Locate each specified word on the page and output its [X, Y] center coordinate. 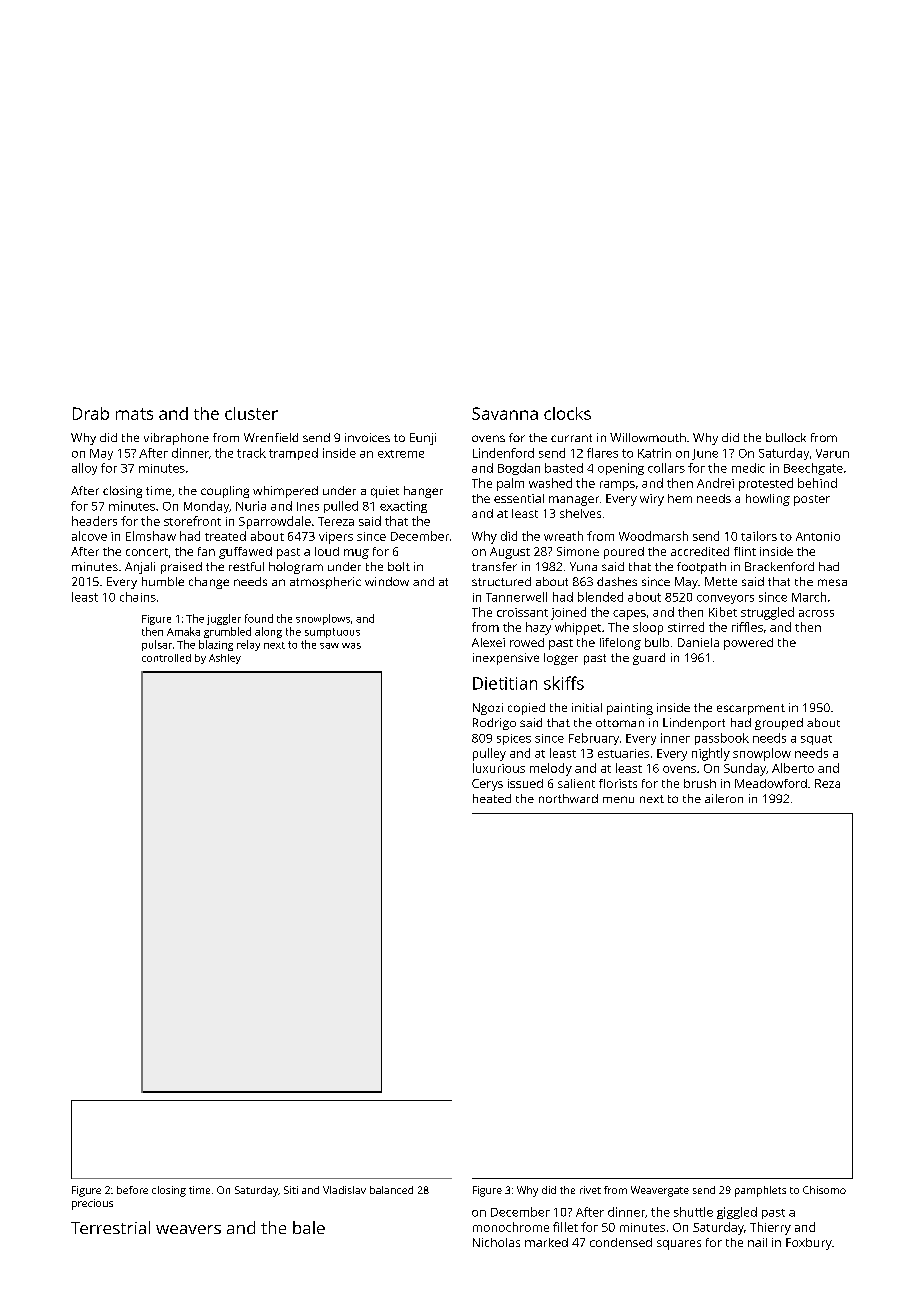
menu [618, 799]
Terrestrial [110, 1227]
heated [492, 798]
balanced [391, 1190]
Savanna [505, 413]
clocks [567, 413]
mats [134, 414]
